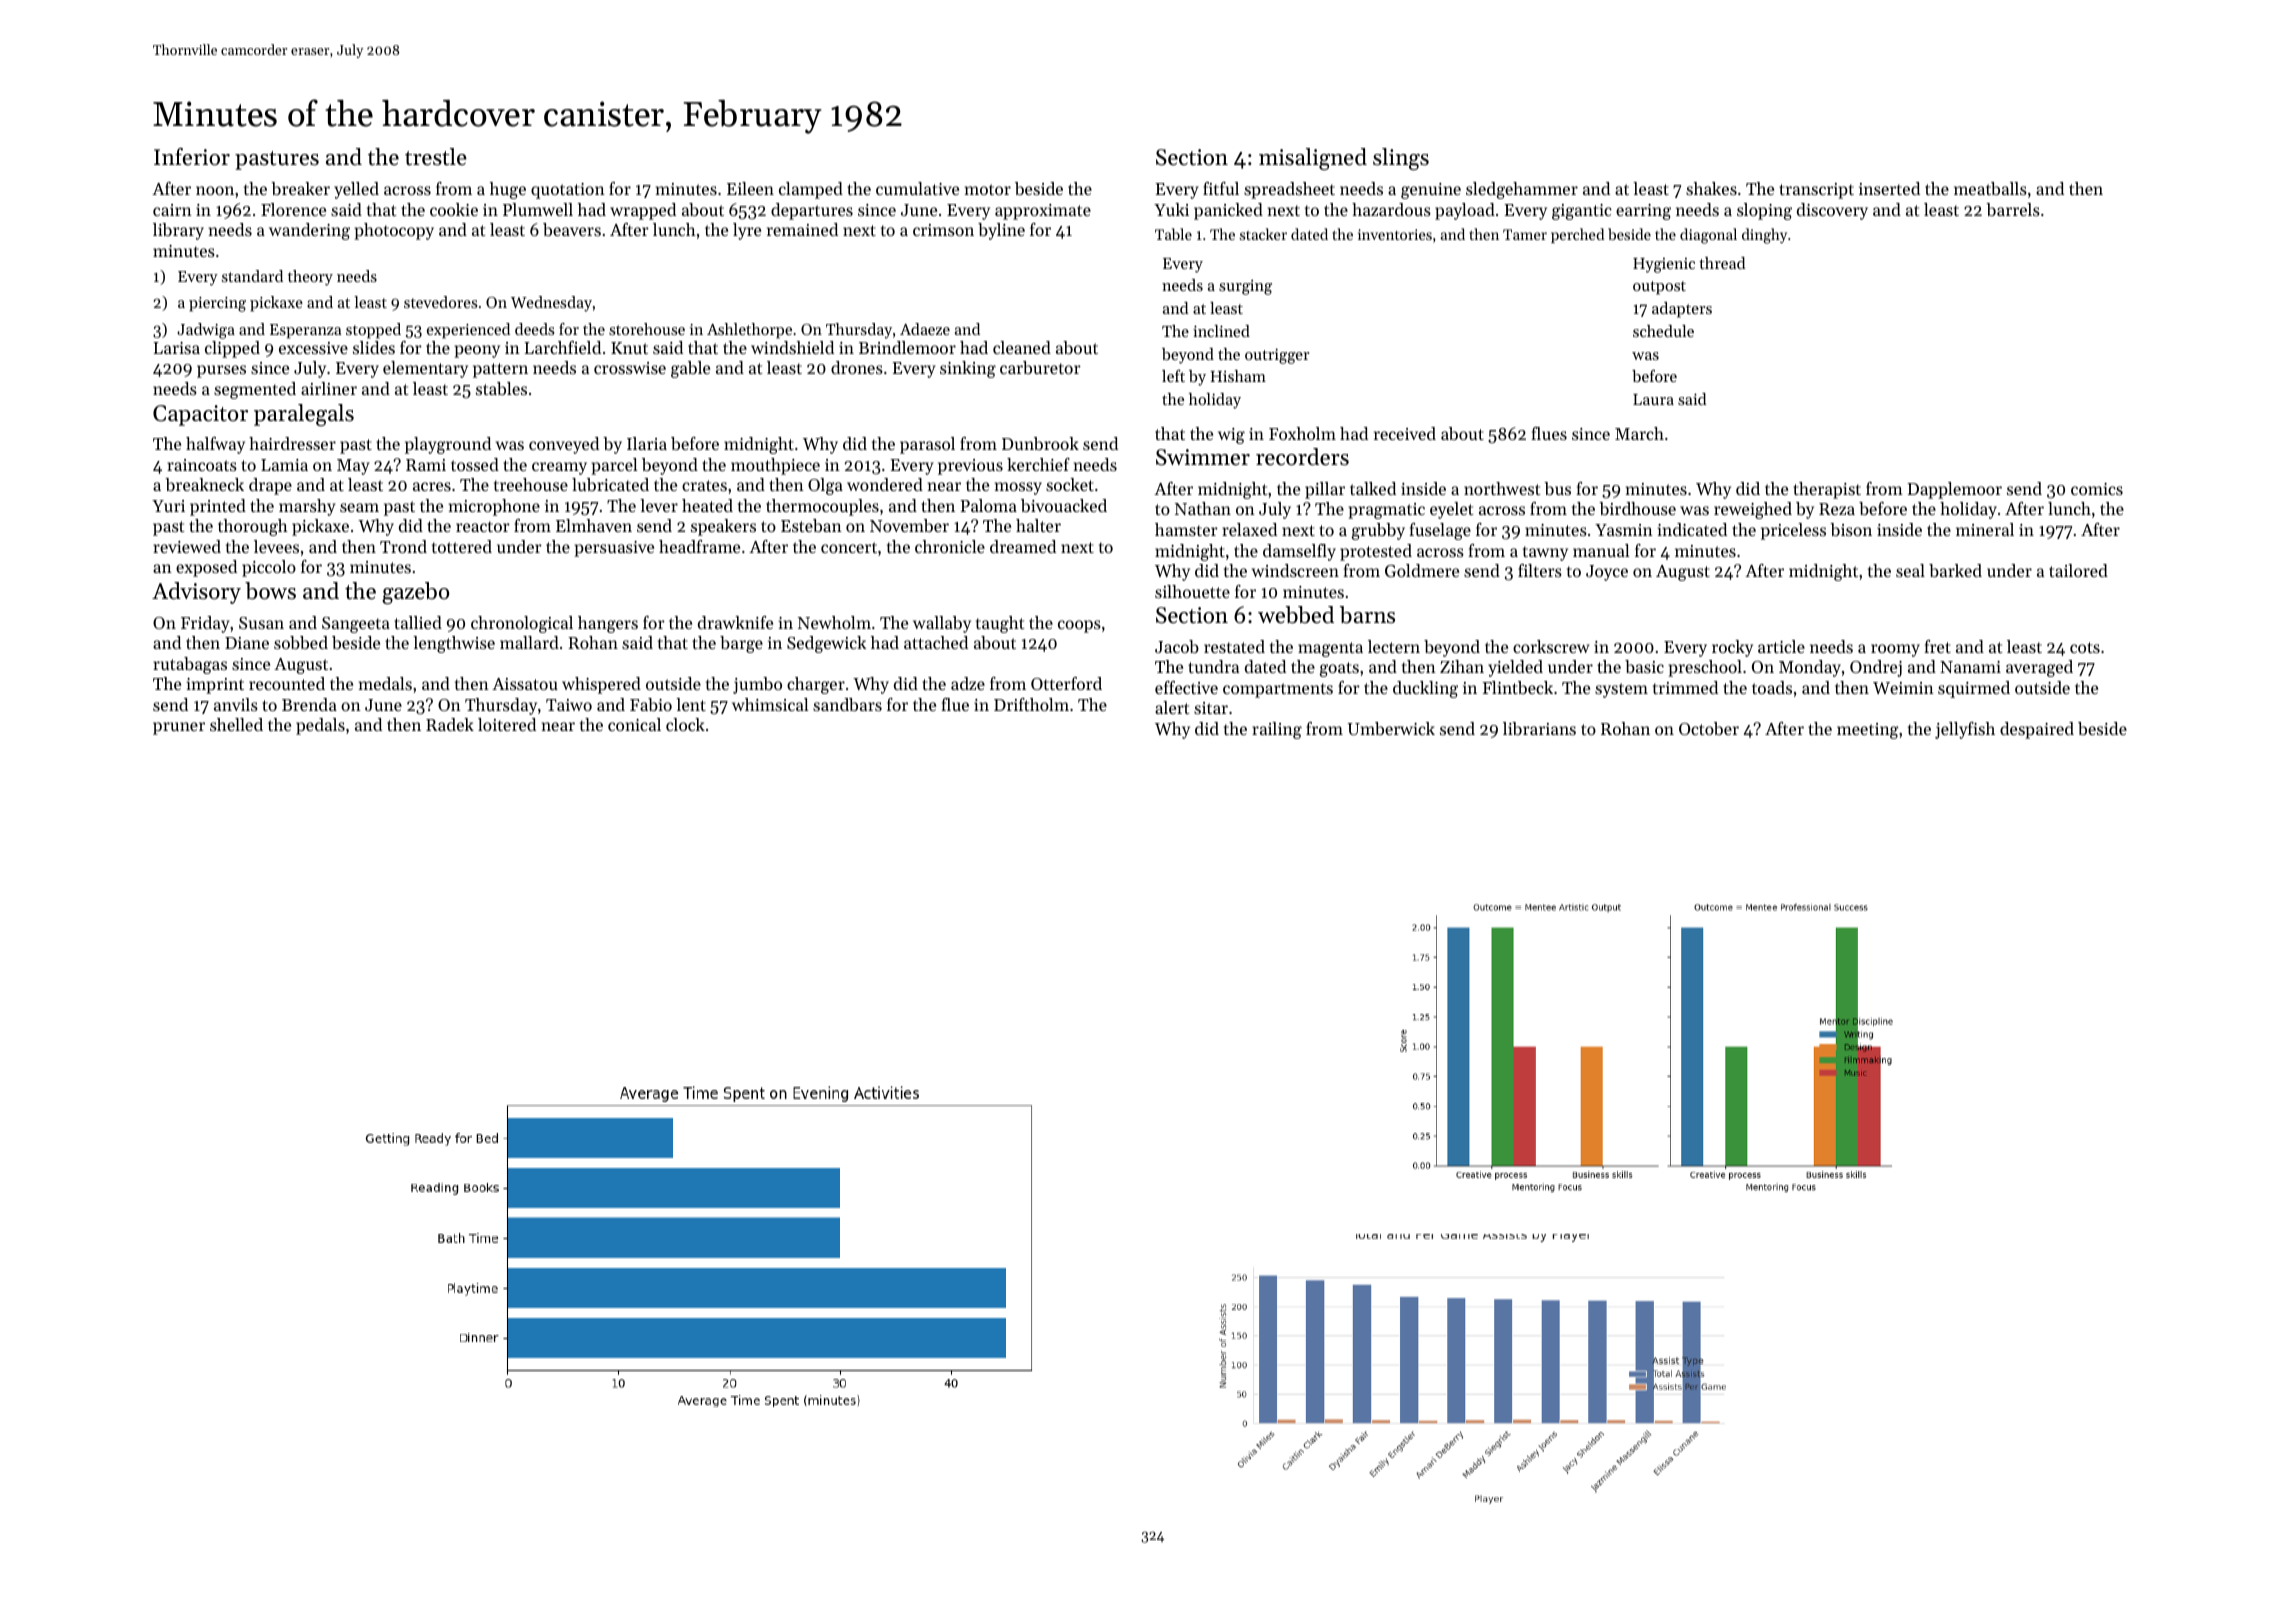 The image size is (2282, 1614). What do you see at coordinates (1401, 159) in the screenshot?
I see `slings` at bounding box center [1401, 159].
